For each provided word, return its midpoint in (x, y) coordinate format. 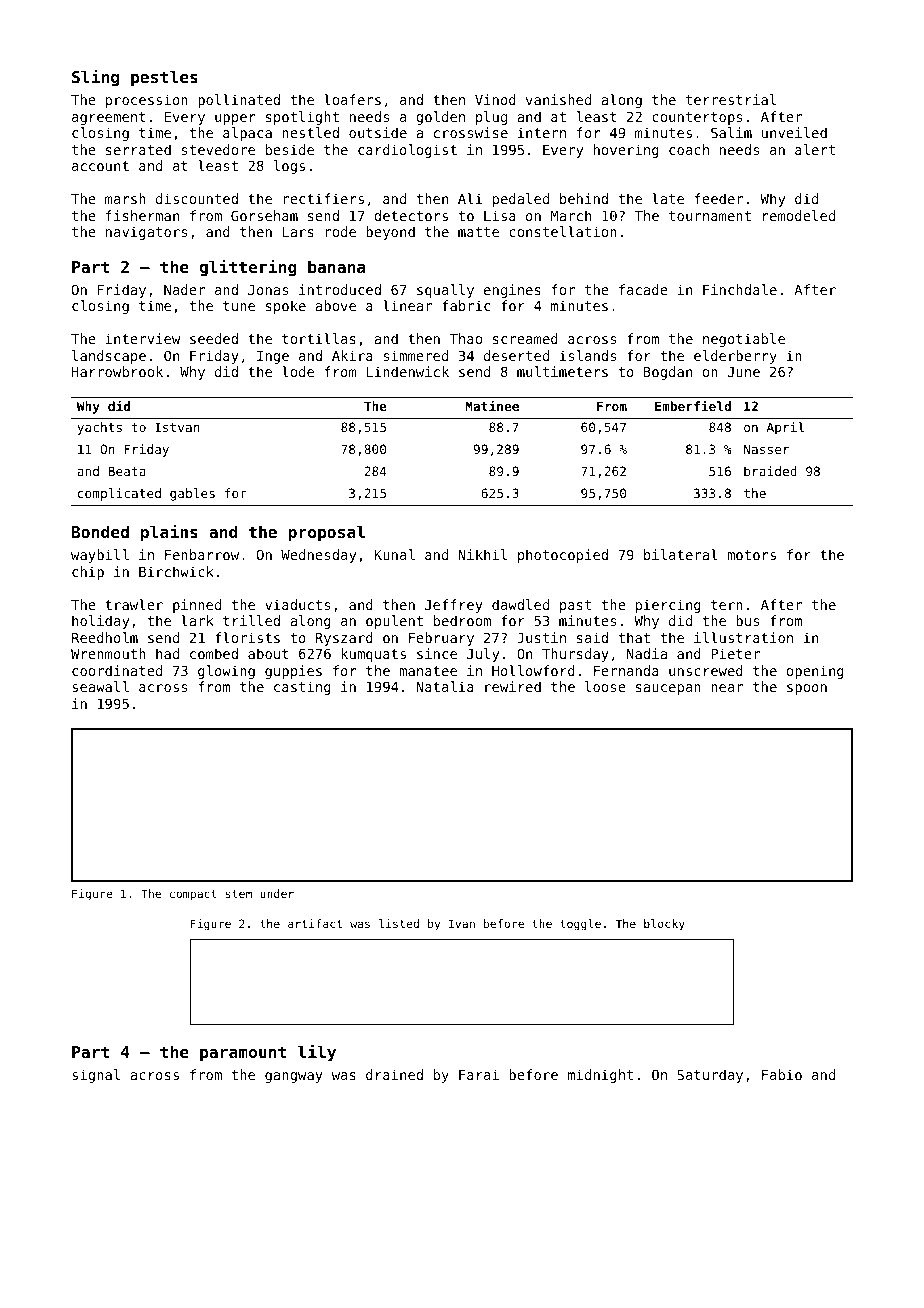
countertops (697, 118)
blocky (664, 925)
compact (193, 895)
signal (96, 1076)
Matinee (492, 405)
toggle (580, 925)
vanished (558, 99)
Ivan (462, 923)
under (277, 893)
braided (770, 471)
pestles (164, 78)
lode (298, 371)
